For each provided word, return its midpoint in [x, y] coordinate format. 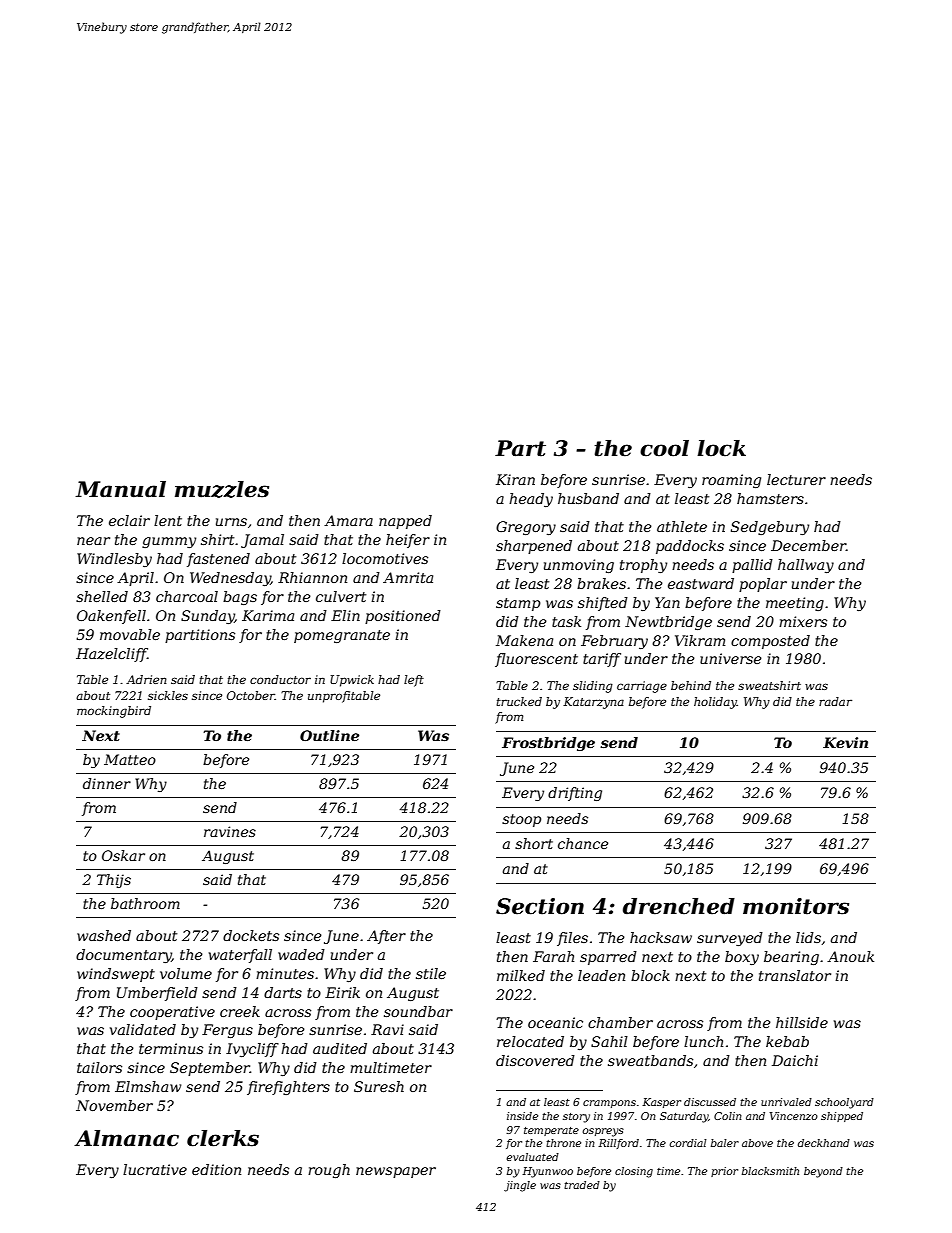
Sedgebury [770, 528]
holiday [715, 703]
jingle [520, 1186]
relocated [530, 1041]
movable [130, 634]
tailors [99, 1067]
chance [583, 843]
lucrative [155, 1169]
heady [531, 500]
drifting [575, 794]
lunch [703, 1041]
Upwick [352, 681]
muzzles [222, 489]
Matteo [130, 759]
